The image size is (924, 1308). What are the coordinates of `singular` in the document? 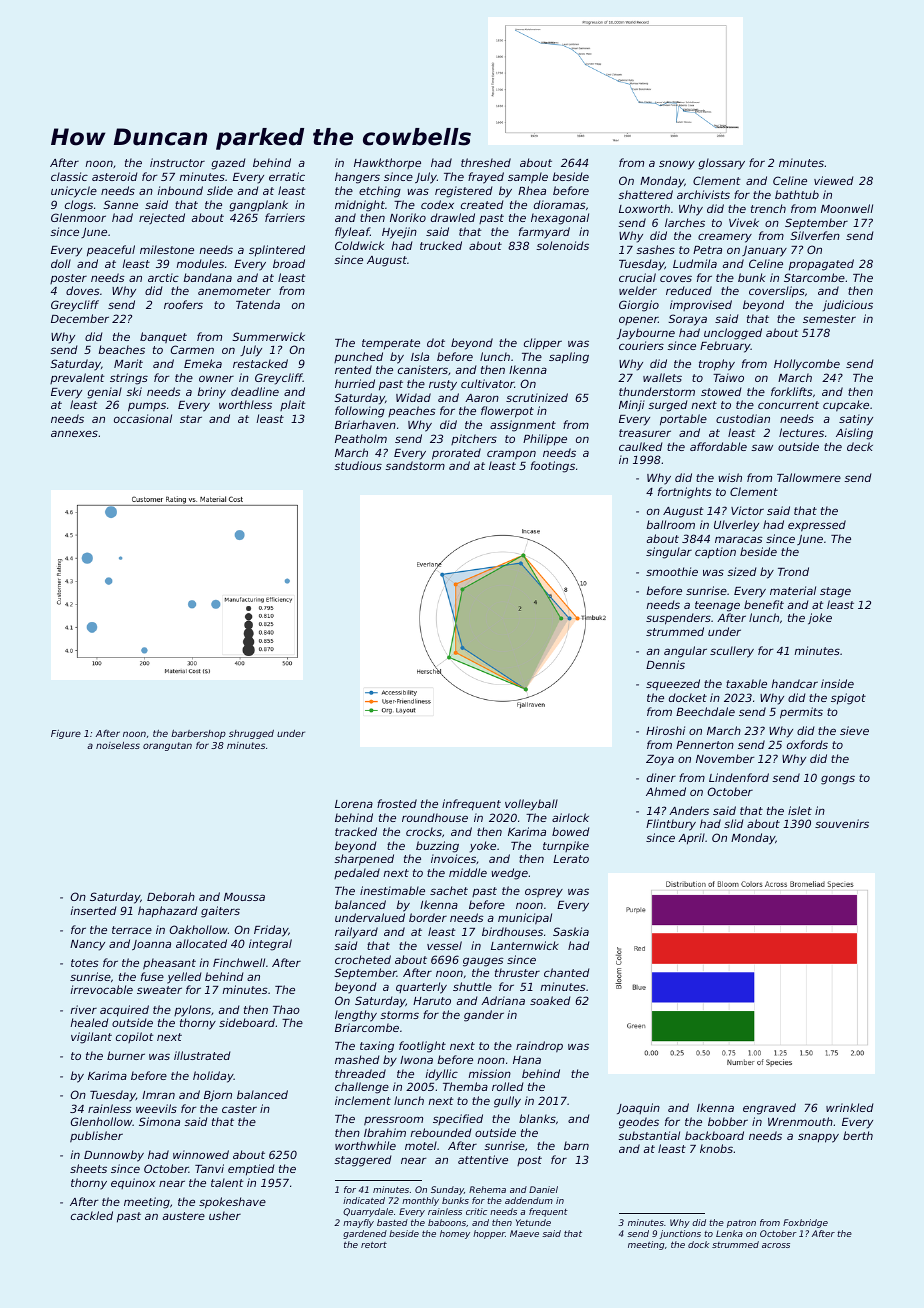 It's located at (669, 553).
